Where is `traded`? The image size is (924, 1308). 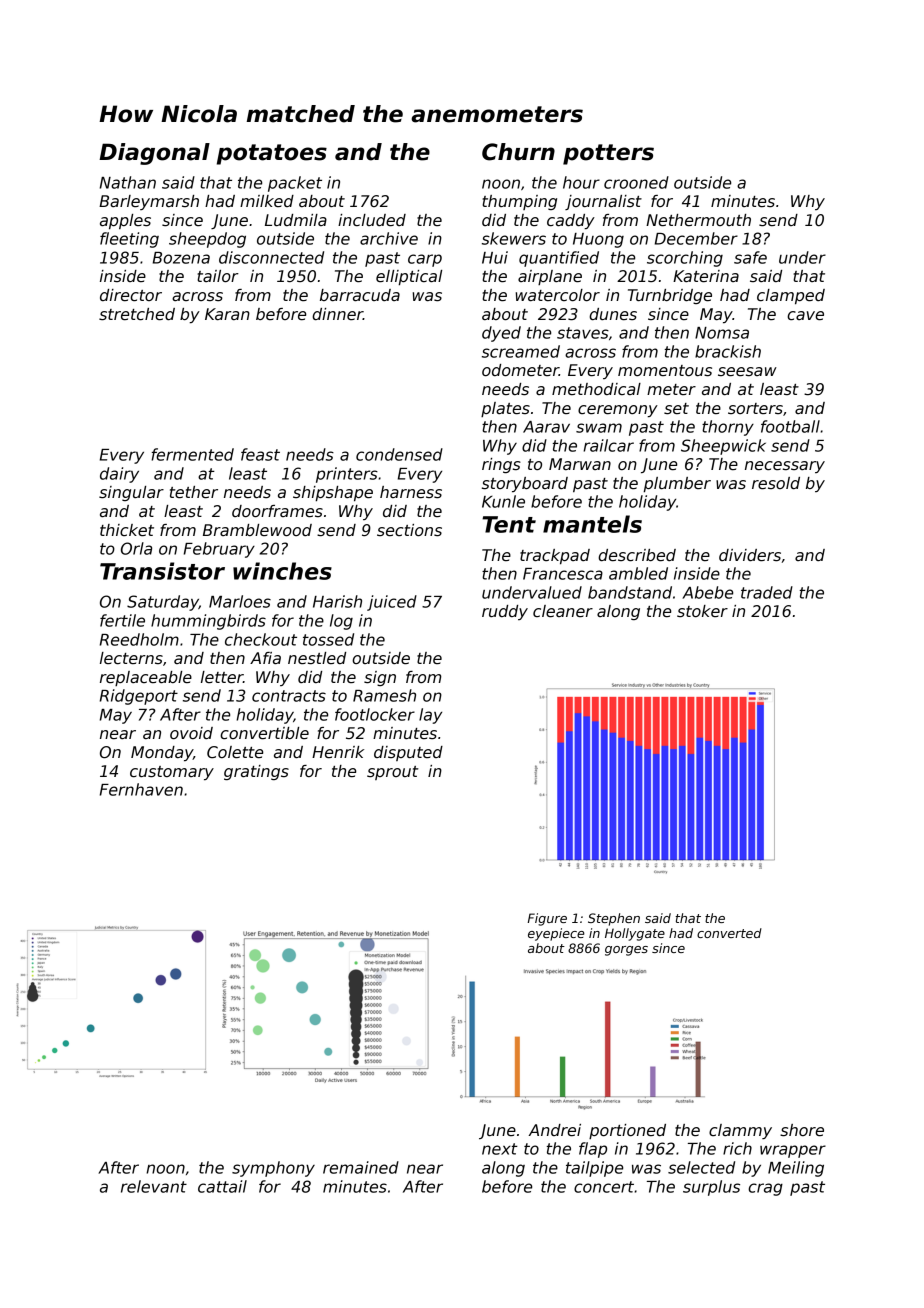 traded is located at coordinates (767, 592).
